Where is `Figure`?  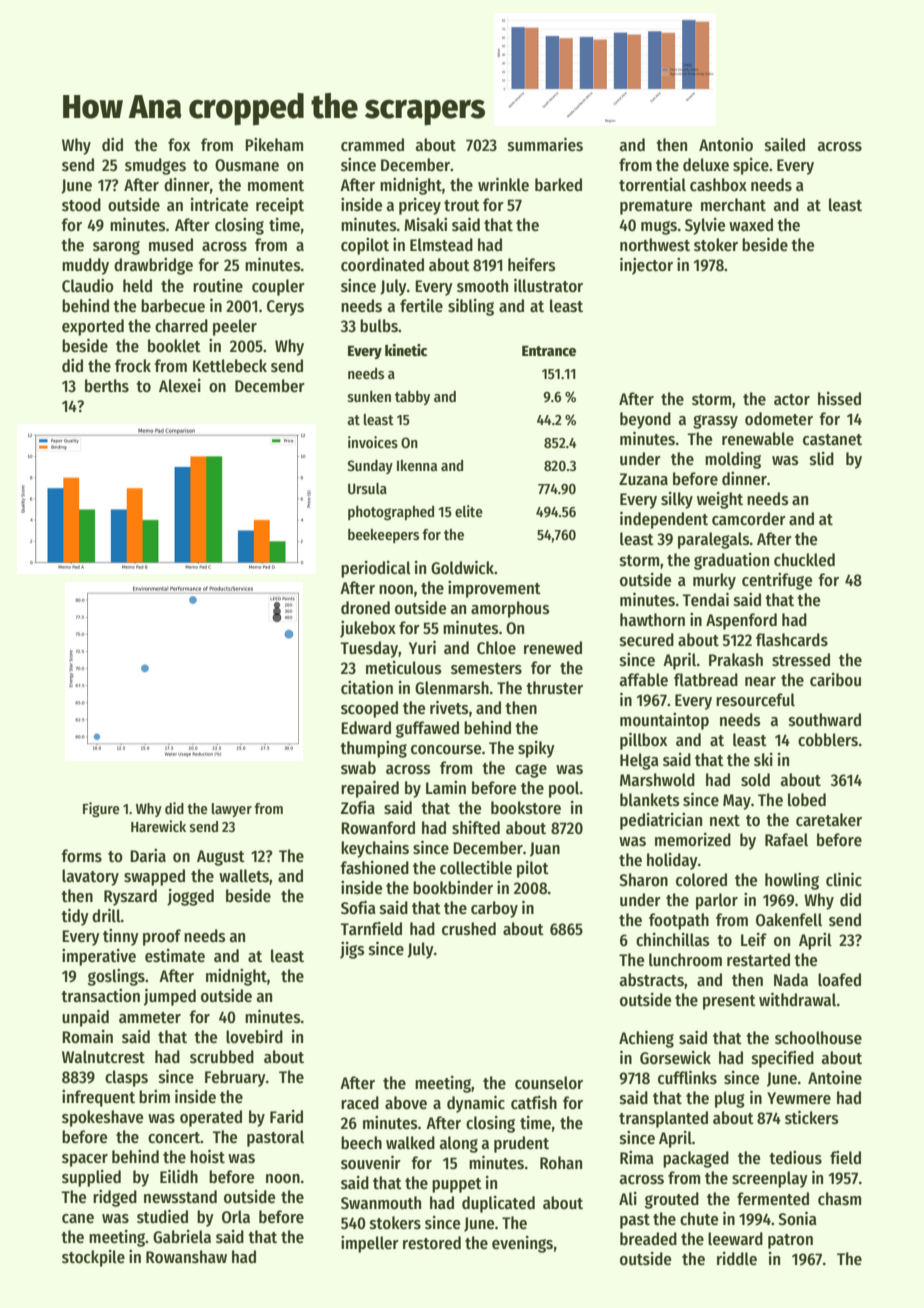 Figure is located at coordinates (101, 809).
